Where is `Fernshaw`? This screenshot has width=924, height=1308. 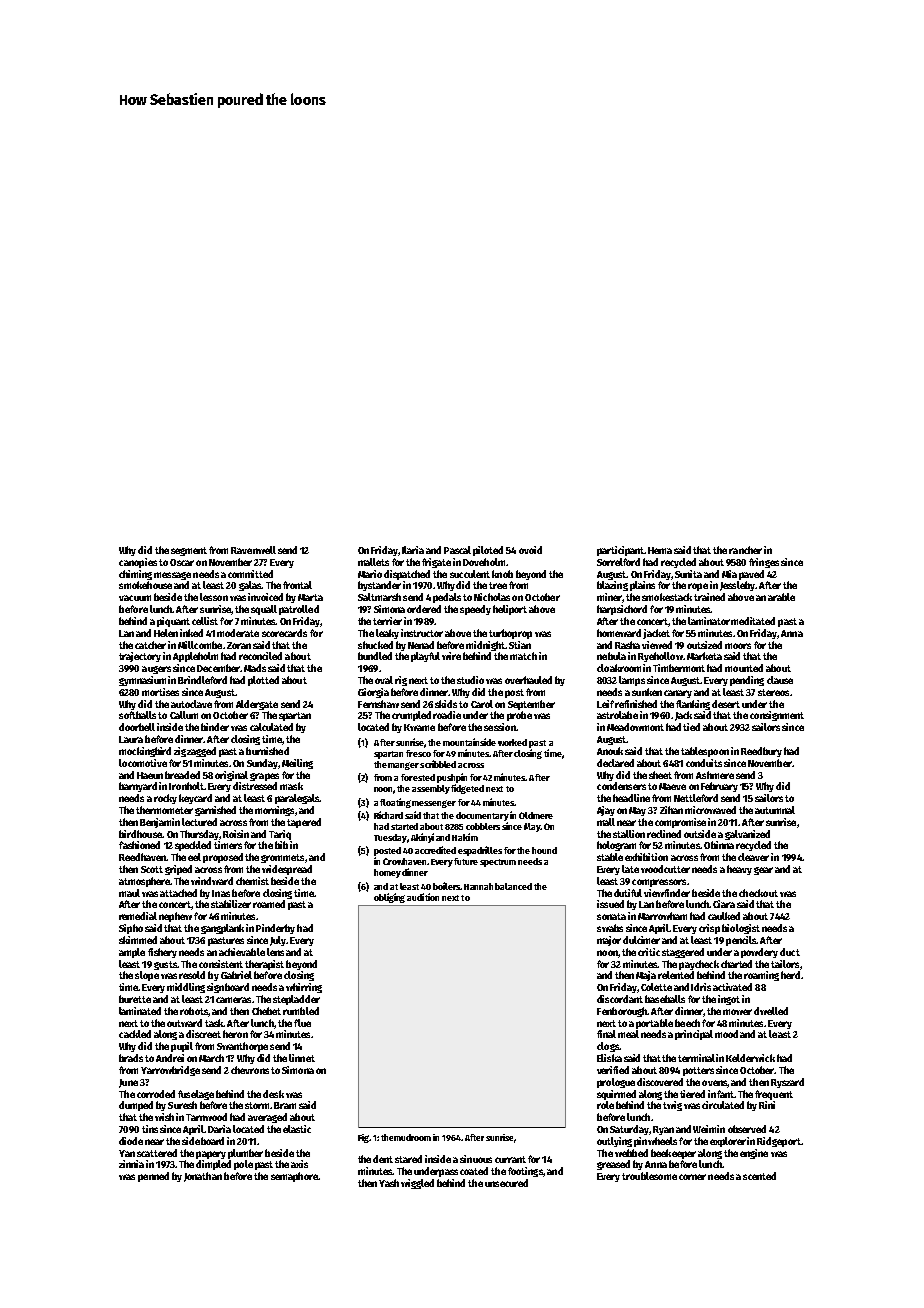 Fernshaw is located at coordinates (378, 704).
